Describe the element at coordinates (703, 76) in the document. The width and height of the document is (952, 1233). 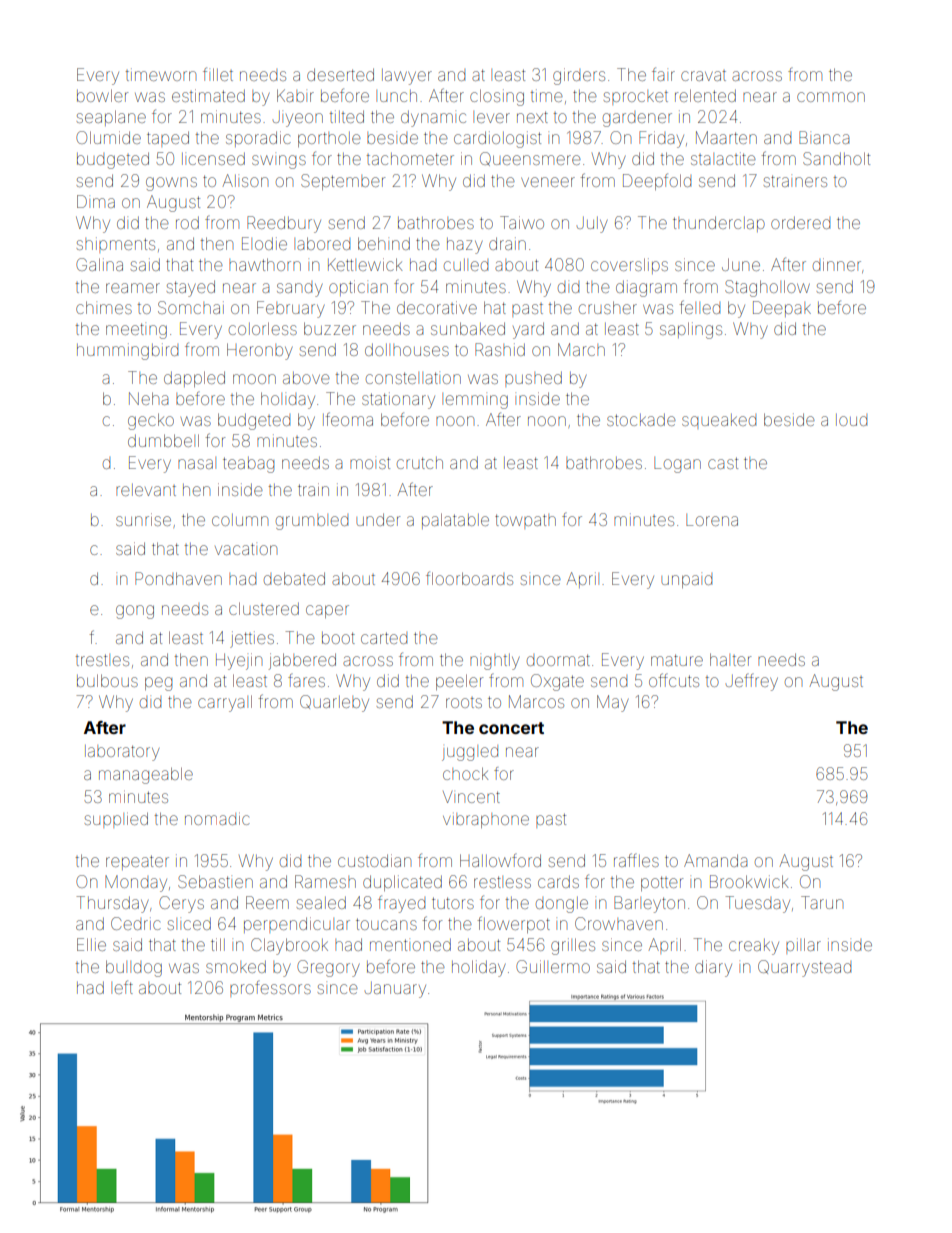
I see `cravat` at that location.
